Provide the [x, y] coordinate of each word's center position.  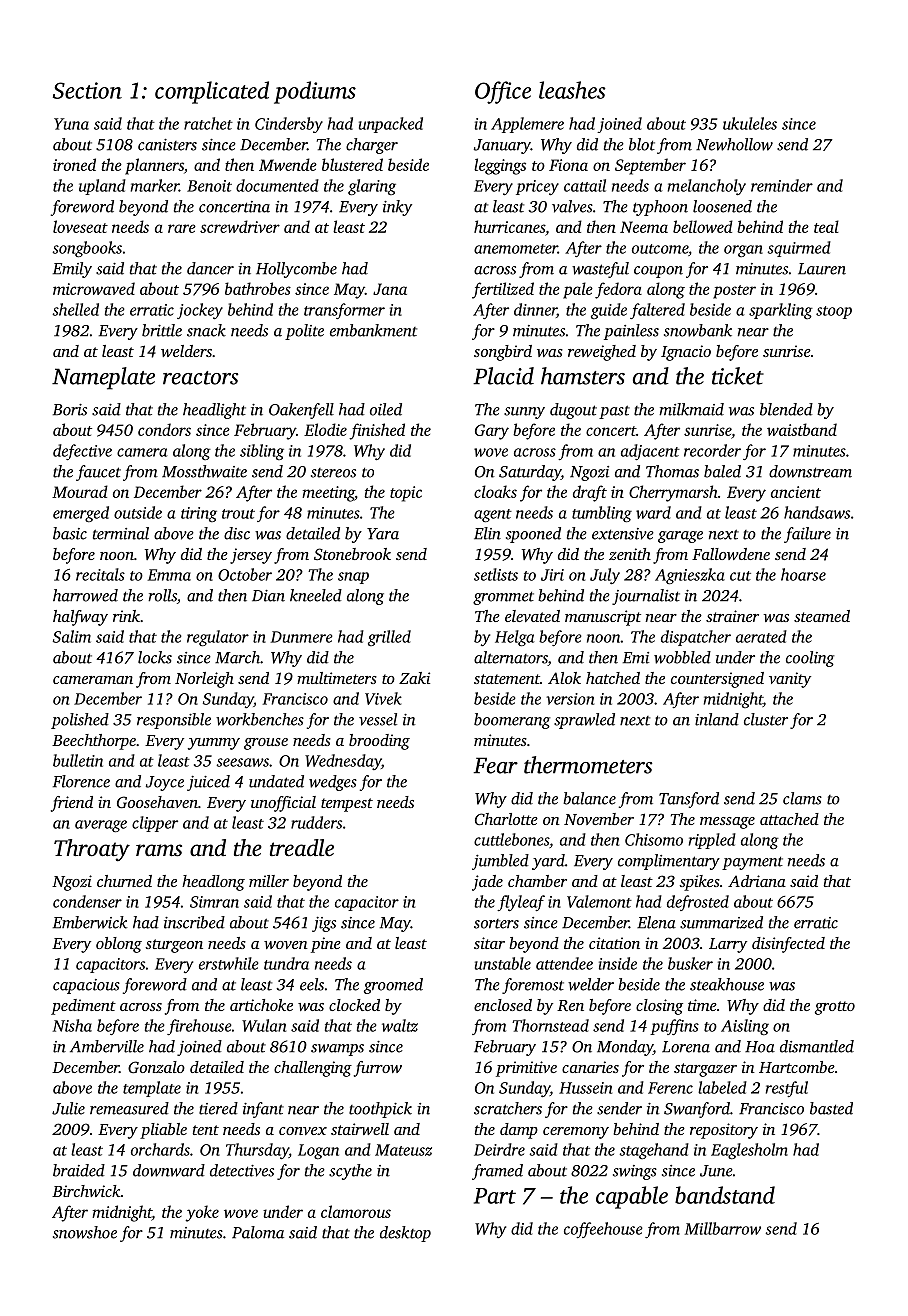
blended [786, 409]
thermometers [588, 765]
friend [72, 804]
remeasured [129, 1108]
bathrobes [258, 288]
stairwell [360, 1129]
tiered [218, 1108]
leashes [572, 90]
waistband [802, 429]
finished [377, 431]
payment [752, 863]
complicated [212, 92]
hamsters [583, 376]
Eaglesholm [749, 1151]
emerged [81, 514]
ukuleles [750, 123]
